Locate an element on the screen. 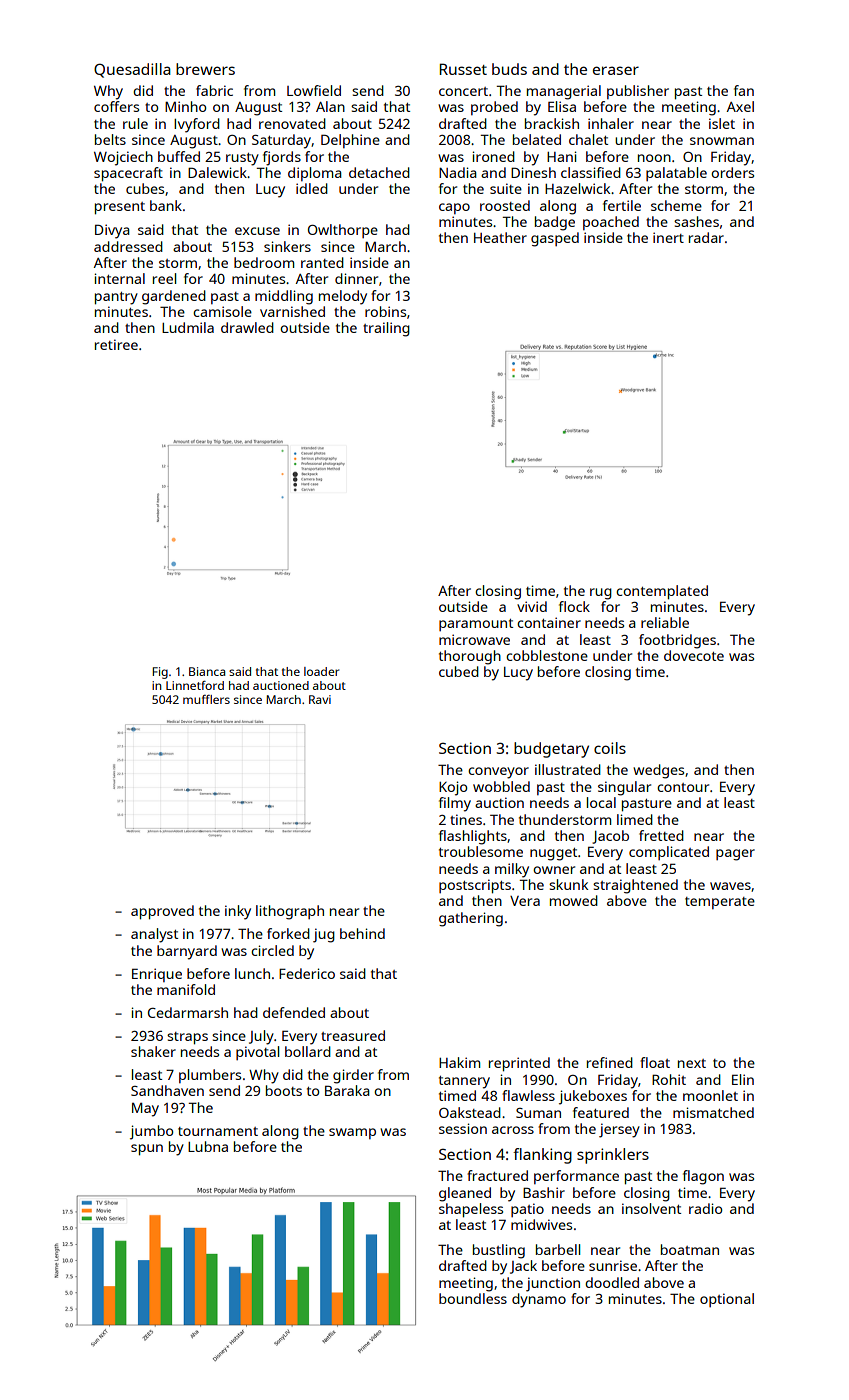 This screenshot has width=849, height=1400. brewers is located at coordinates (205, 69).
